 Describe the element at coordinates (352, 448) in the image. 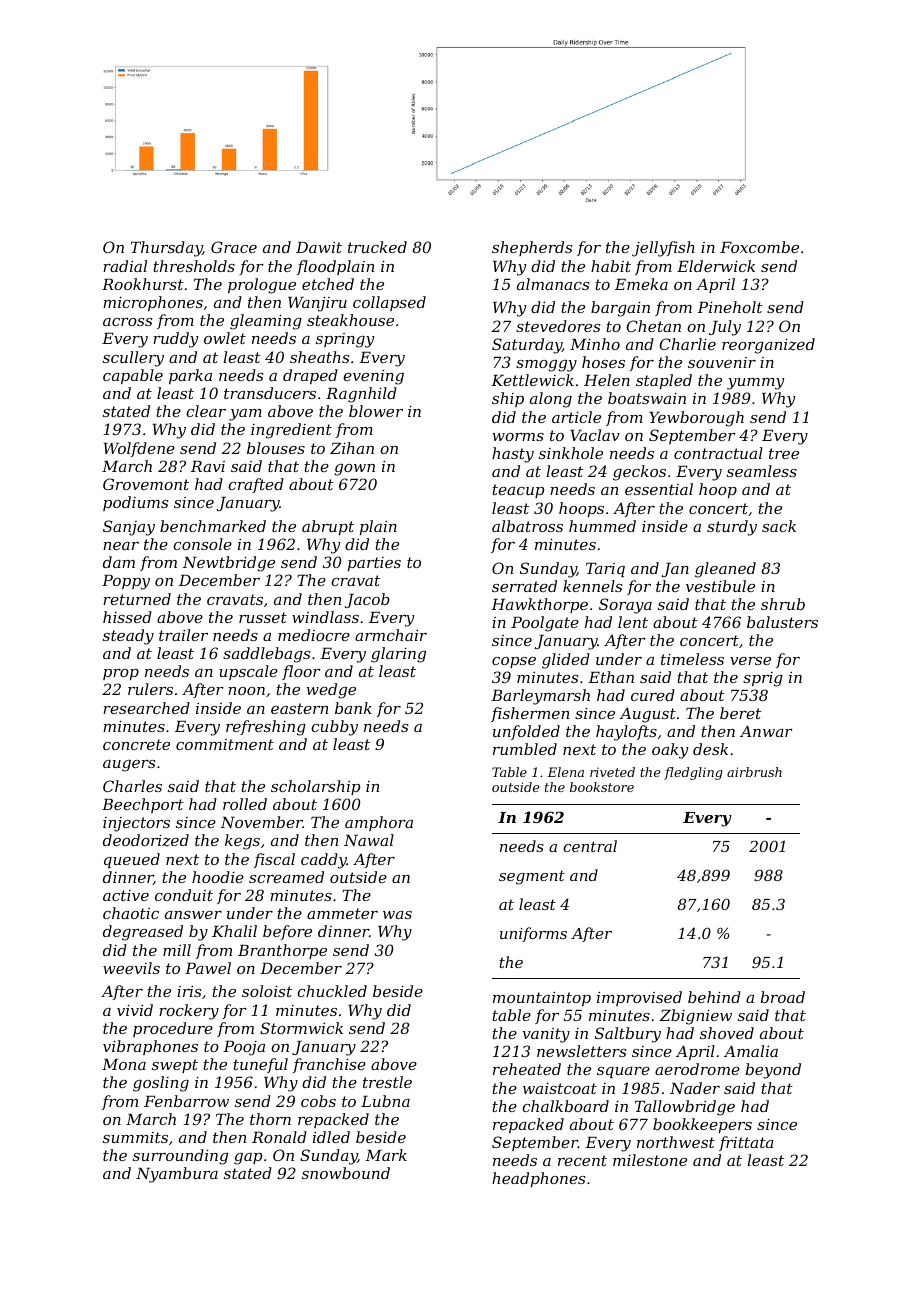

I see `Zihan` at that location.
